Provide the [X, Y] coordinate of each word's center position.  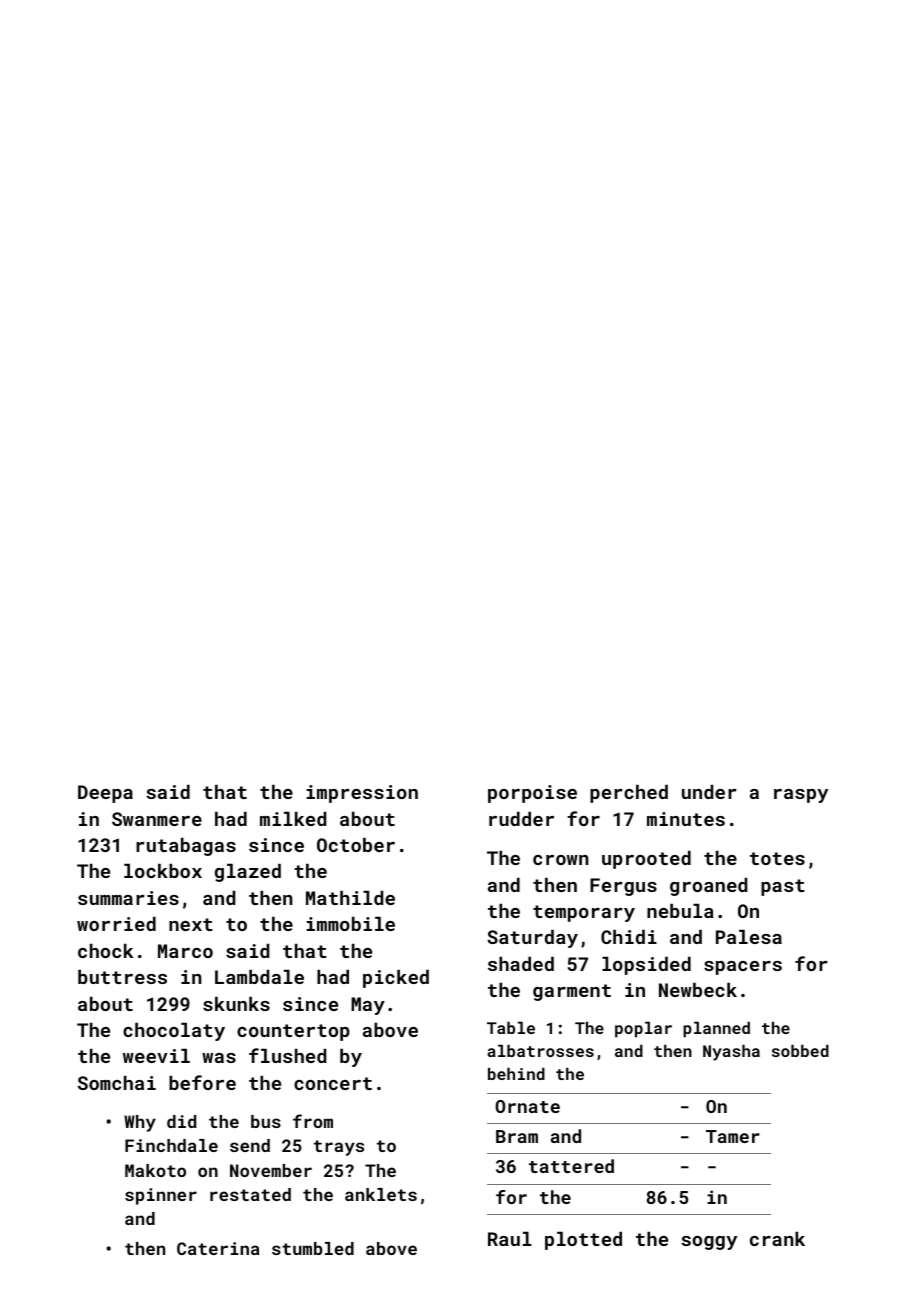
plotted [583, 1241]
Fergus [623, 887]
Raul [510, 1239]
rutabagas [186, 847]
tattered [571, 1166]
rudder [521, 819]
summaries [128, 898]
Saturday [532, 939]
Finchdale [171, 1145]
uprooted [646, 860]
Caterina [218, 1248]
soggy [709, 1243]
